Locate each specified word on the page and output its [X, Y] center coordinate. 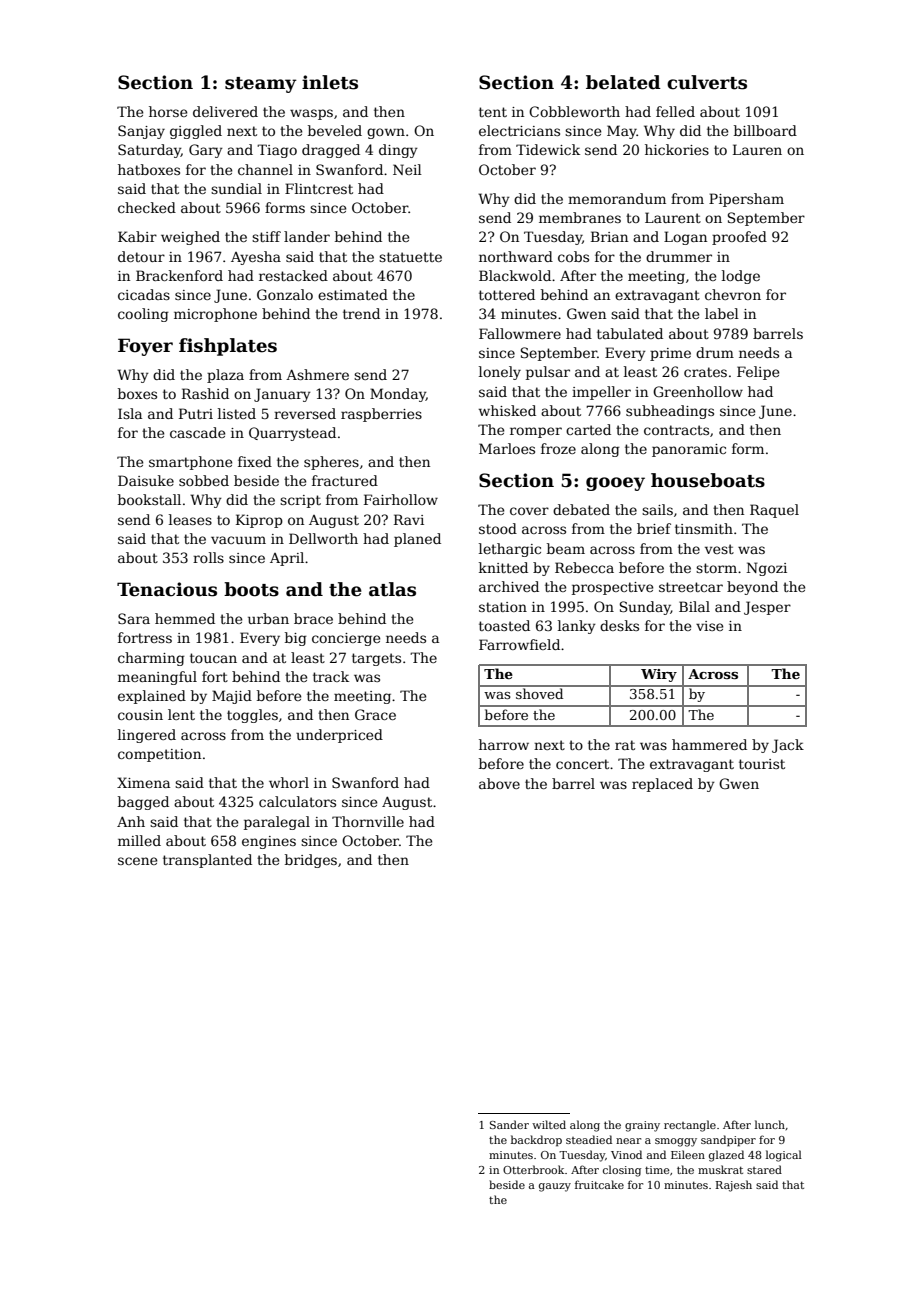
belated [623, 82]
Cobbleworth [574, 111]
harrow [504, 744]
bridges [311, 861]
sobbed [204, 480]
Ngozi [767, 569]
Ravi [409, 519]
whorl [289, 782]
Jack [788, 746]
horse [168, 111]
